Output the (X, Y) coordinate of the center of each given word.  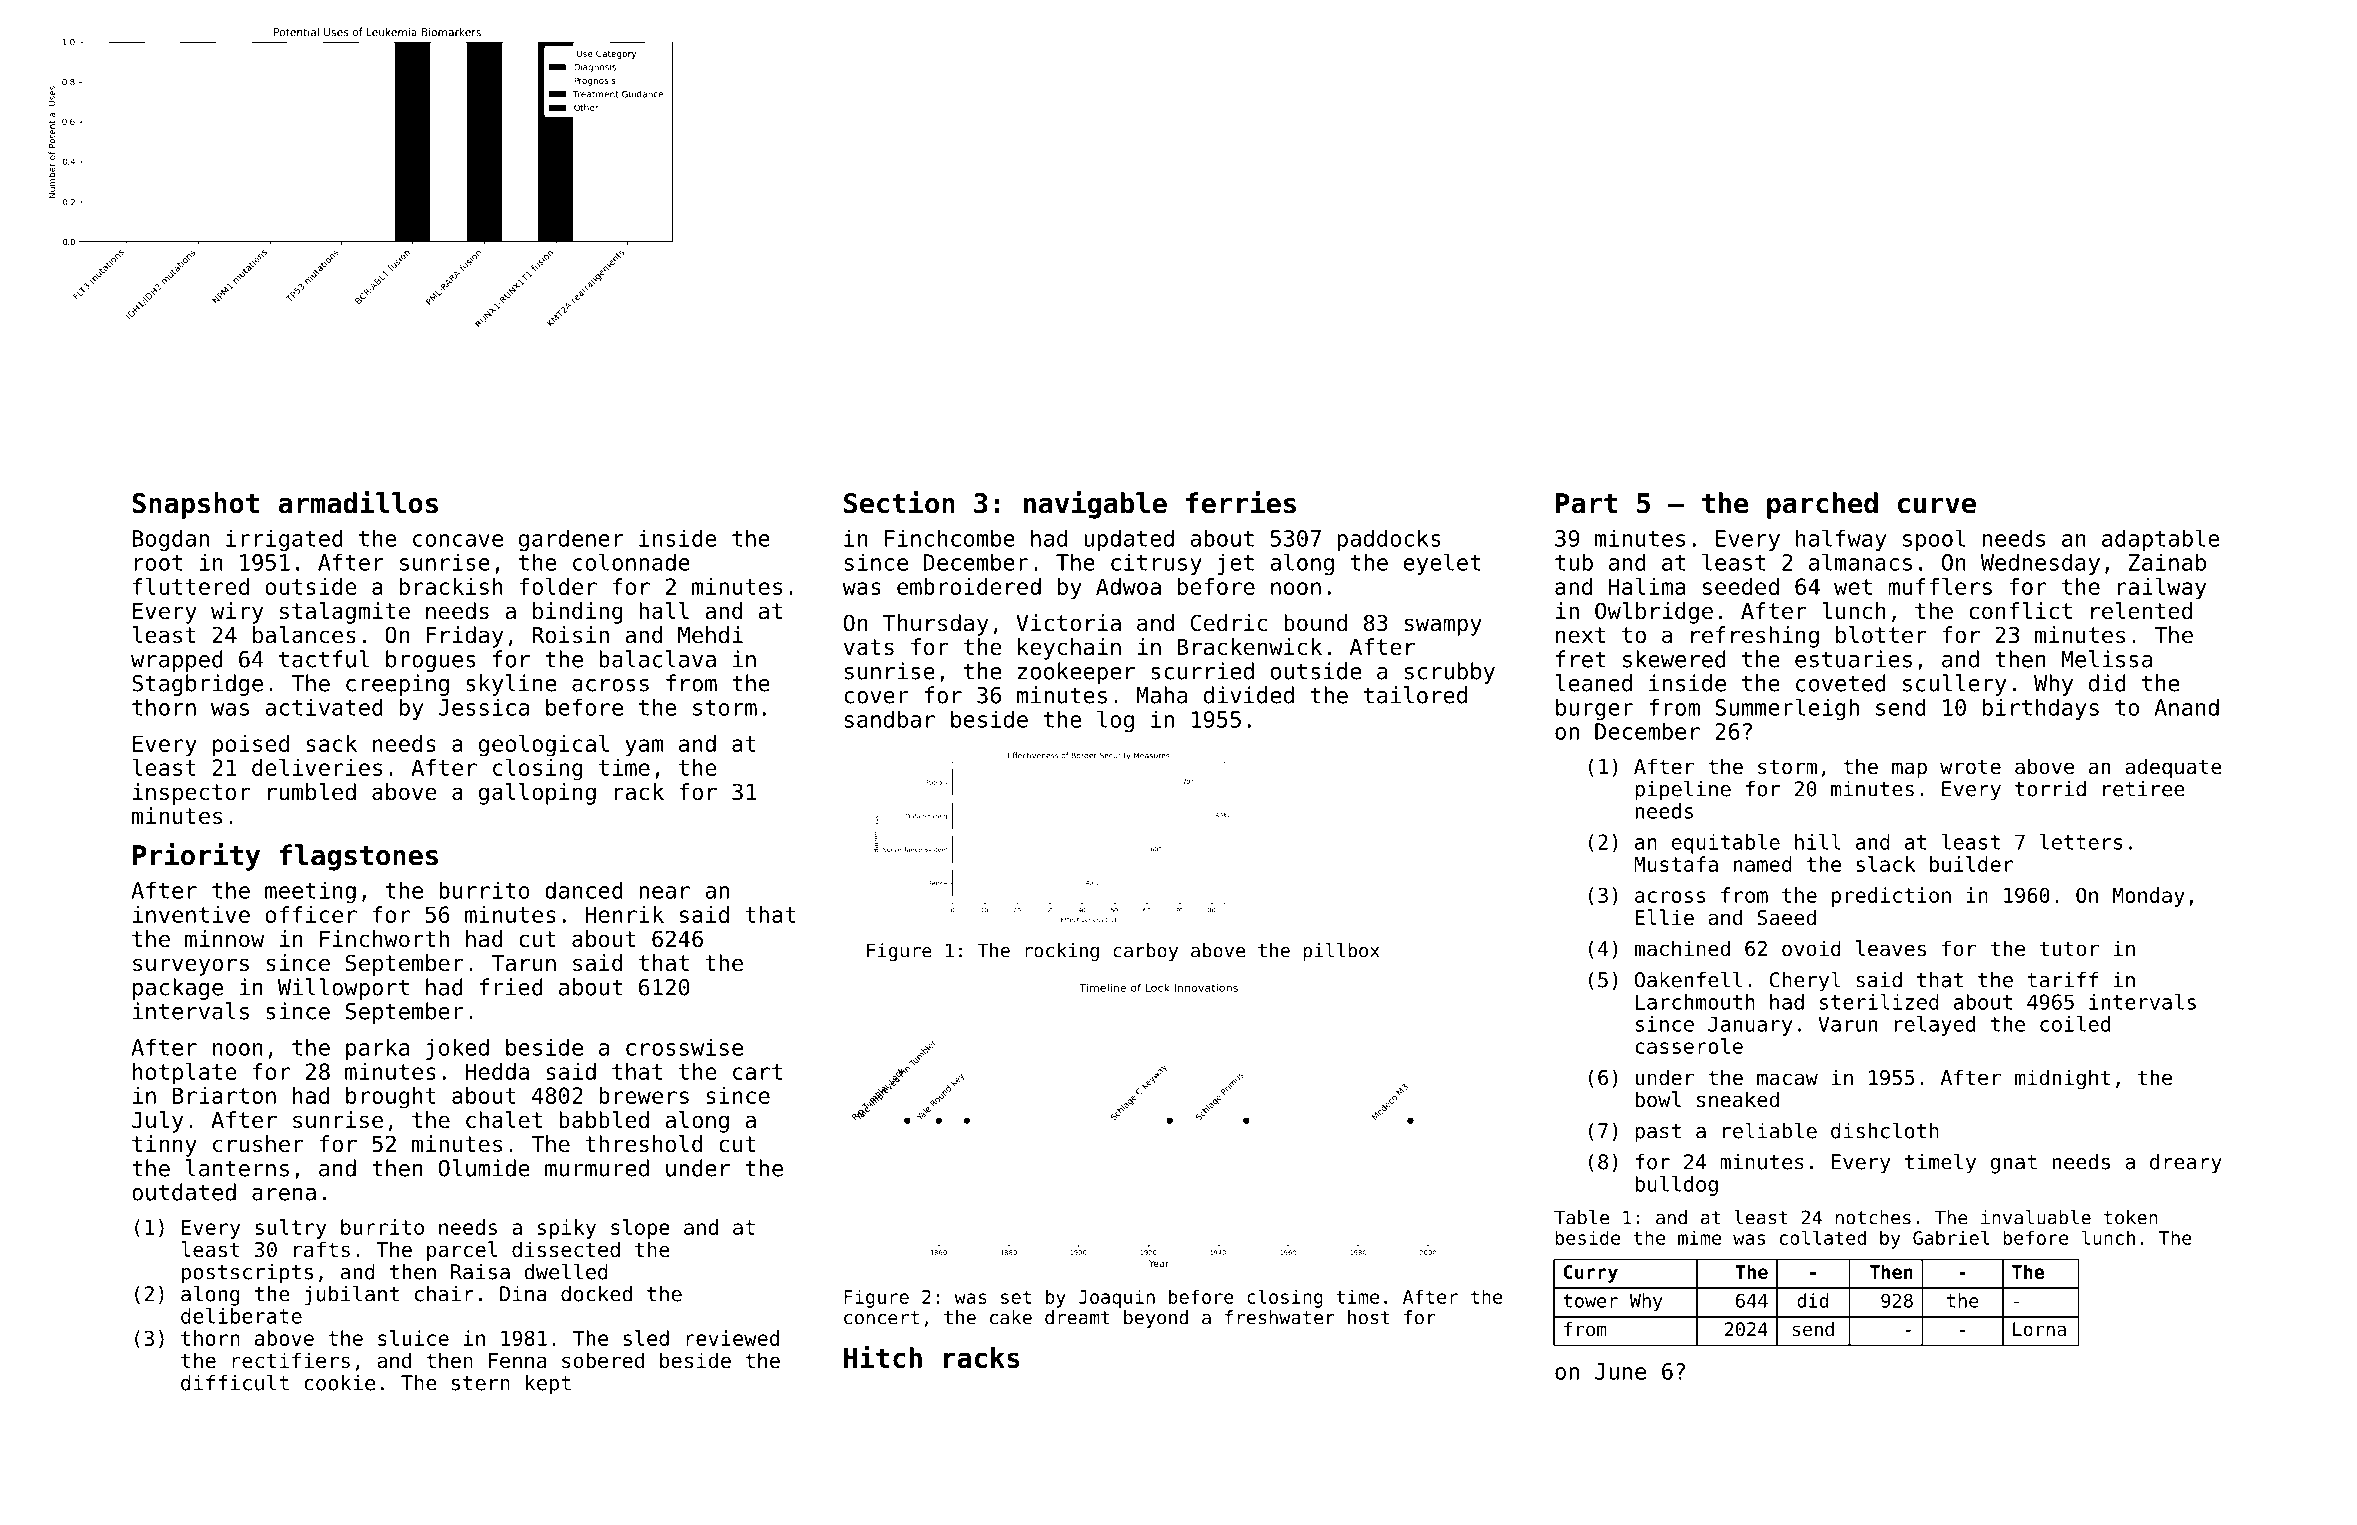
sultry (290, 1229)
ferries (1241, 502)
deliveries (317, 767)
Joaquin (1116, 1298)
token (2131, 1217)
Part (1586, 503)
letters (2081, 842)
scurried (1202, 671)
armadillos (358, 502)
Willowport (343, 989)
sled (646, 1338)
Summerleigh (1787, 709)
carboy (1145, 952)
